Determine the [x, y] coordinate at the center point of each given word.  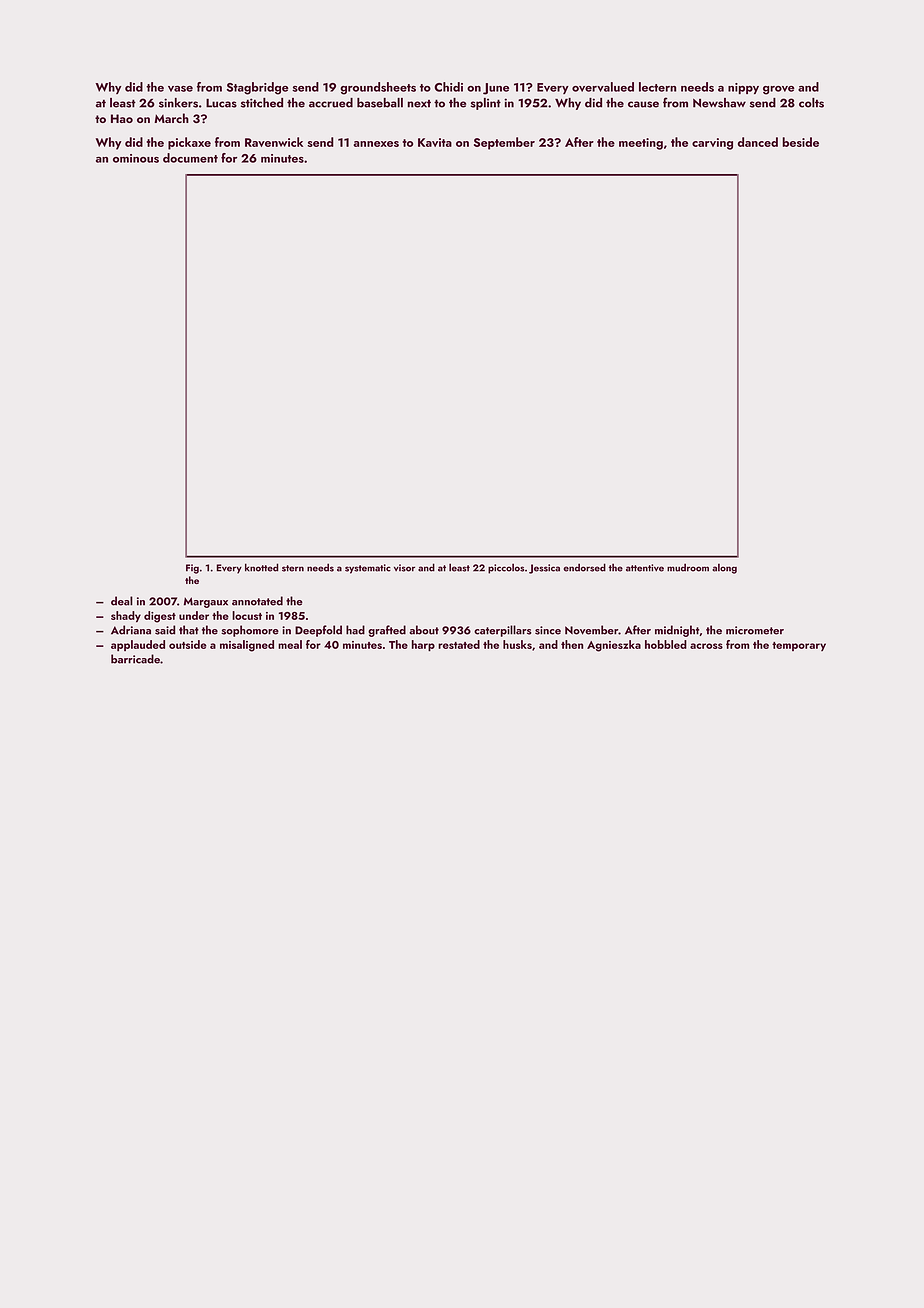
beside [800, 142]
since [548, 630]
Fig [192, 569]
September [504, 143]
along [724, 569]
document [190, 158]
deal [122, 601]
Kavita [435, 142]
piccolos [506, 569]
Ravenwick [274, 142]
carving [712, 144]
